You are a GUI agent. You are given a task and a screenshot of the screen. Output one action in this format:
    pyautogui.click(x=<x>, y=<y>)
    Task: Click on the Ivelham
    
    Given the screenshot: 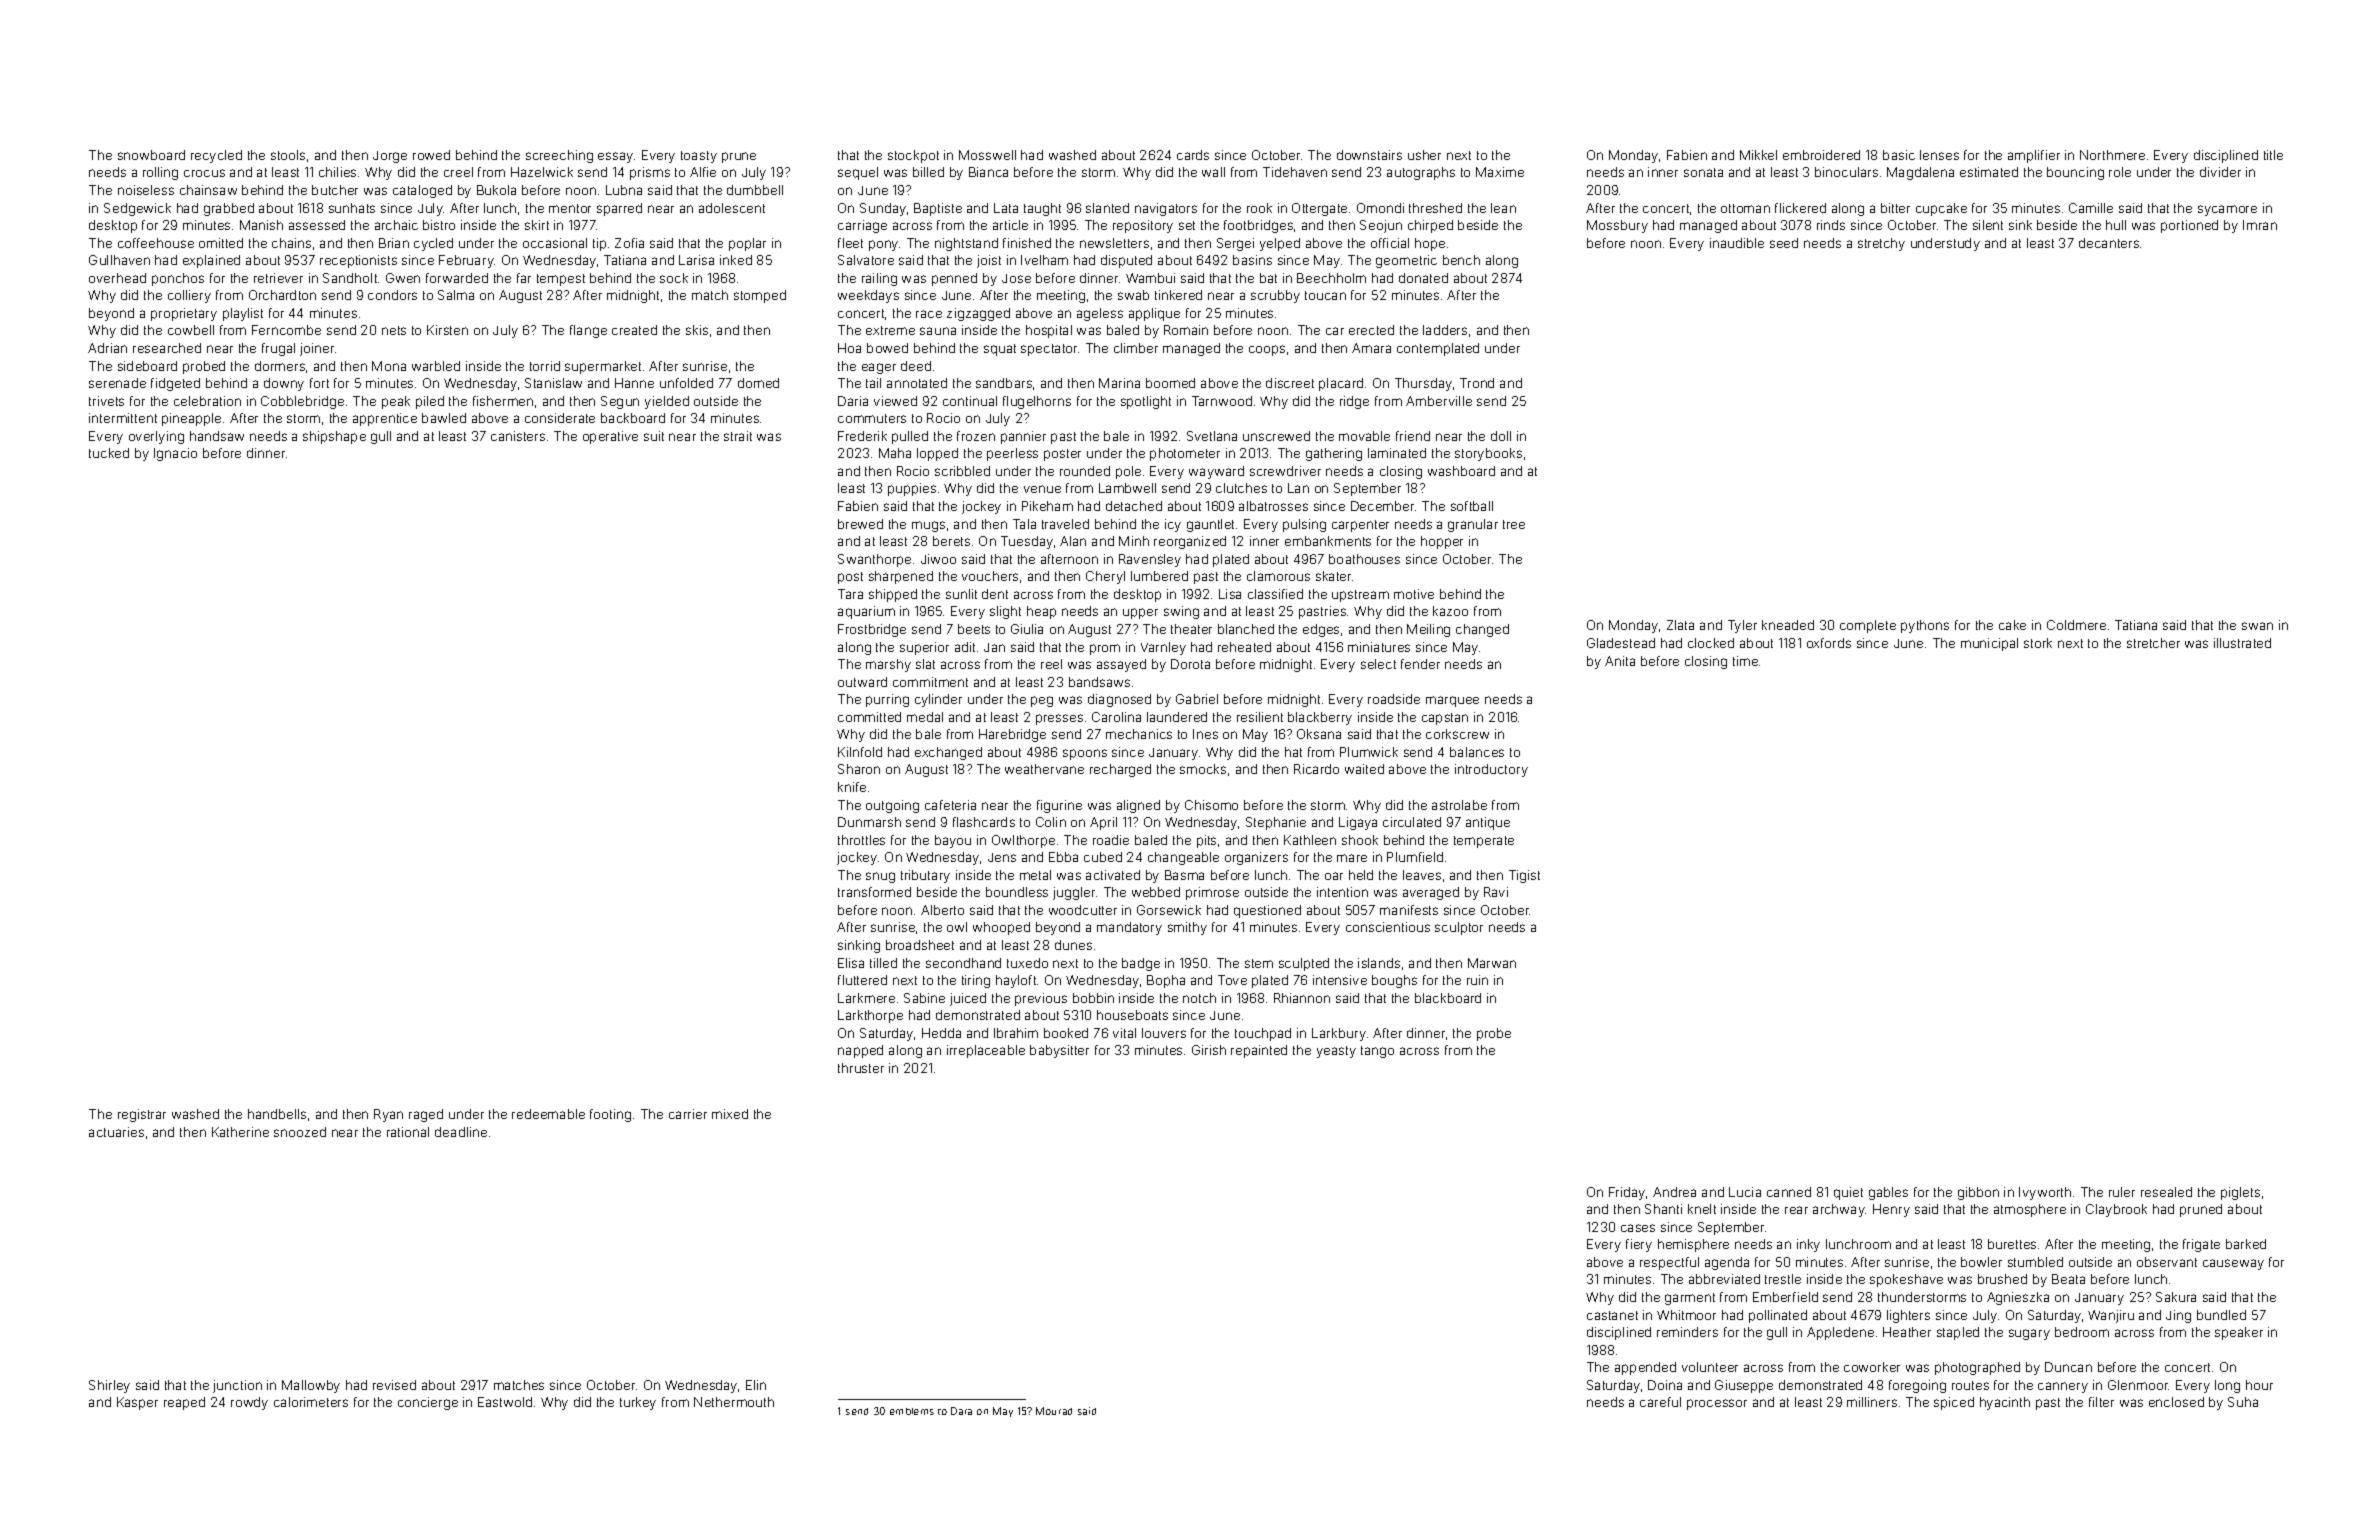 What is the action you would take?
    pyautogui.click(x=1044, y=260)
